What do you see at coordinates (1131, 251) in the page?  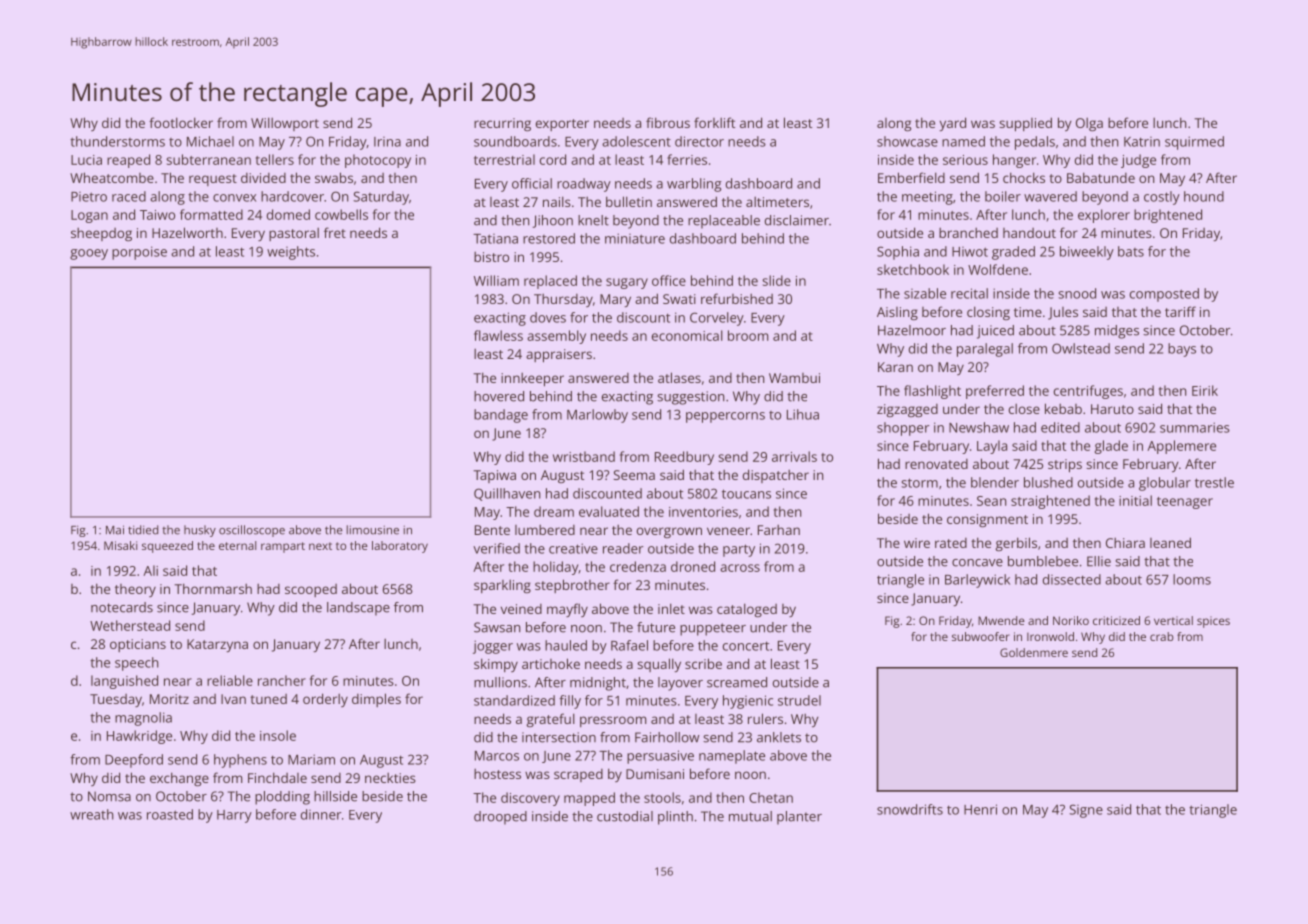 I see `bats` at bounding box center [1131, 251].
